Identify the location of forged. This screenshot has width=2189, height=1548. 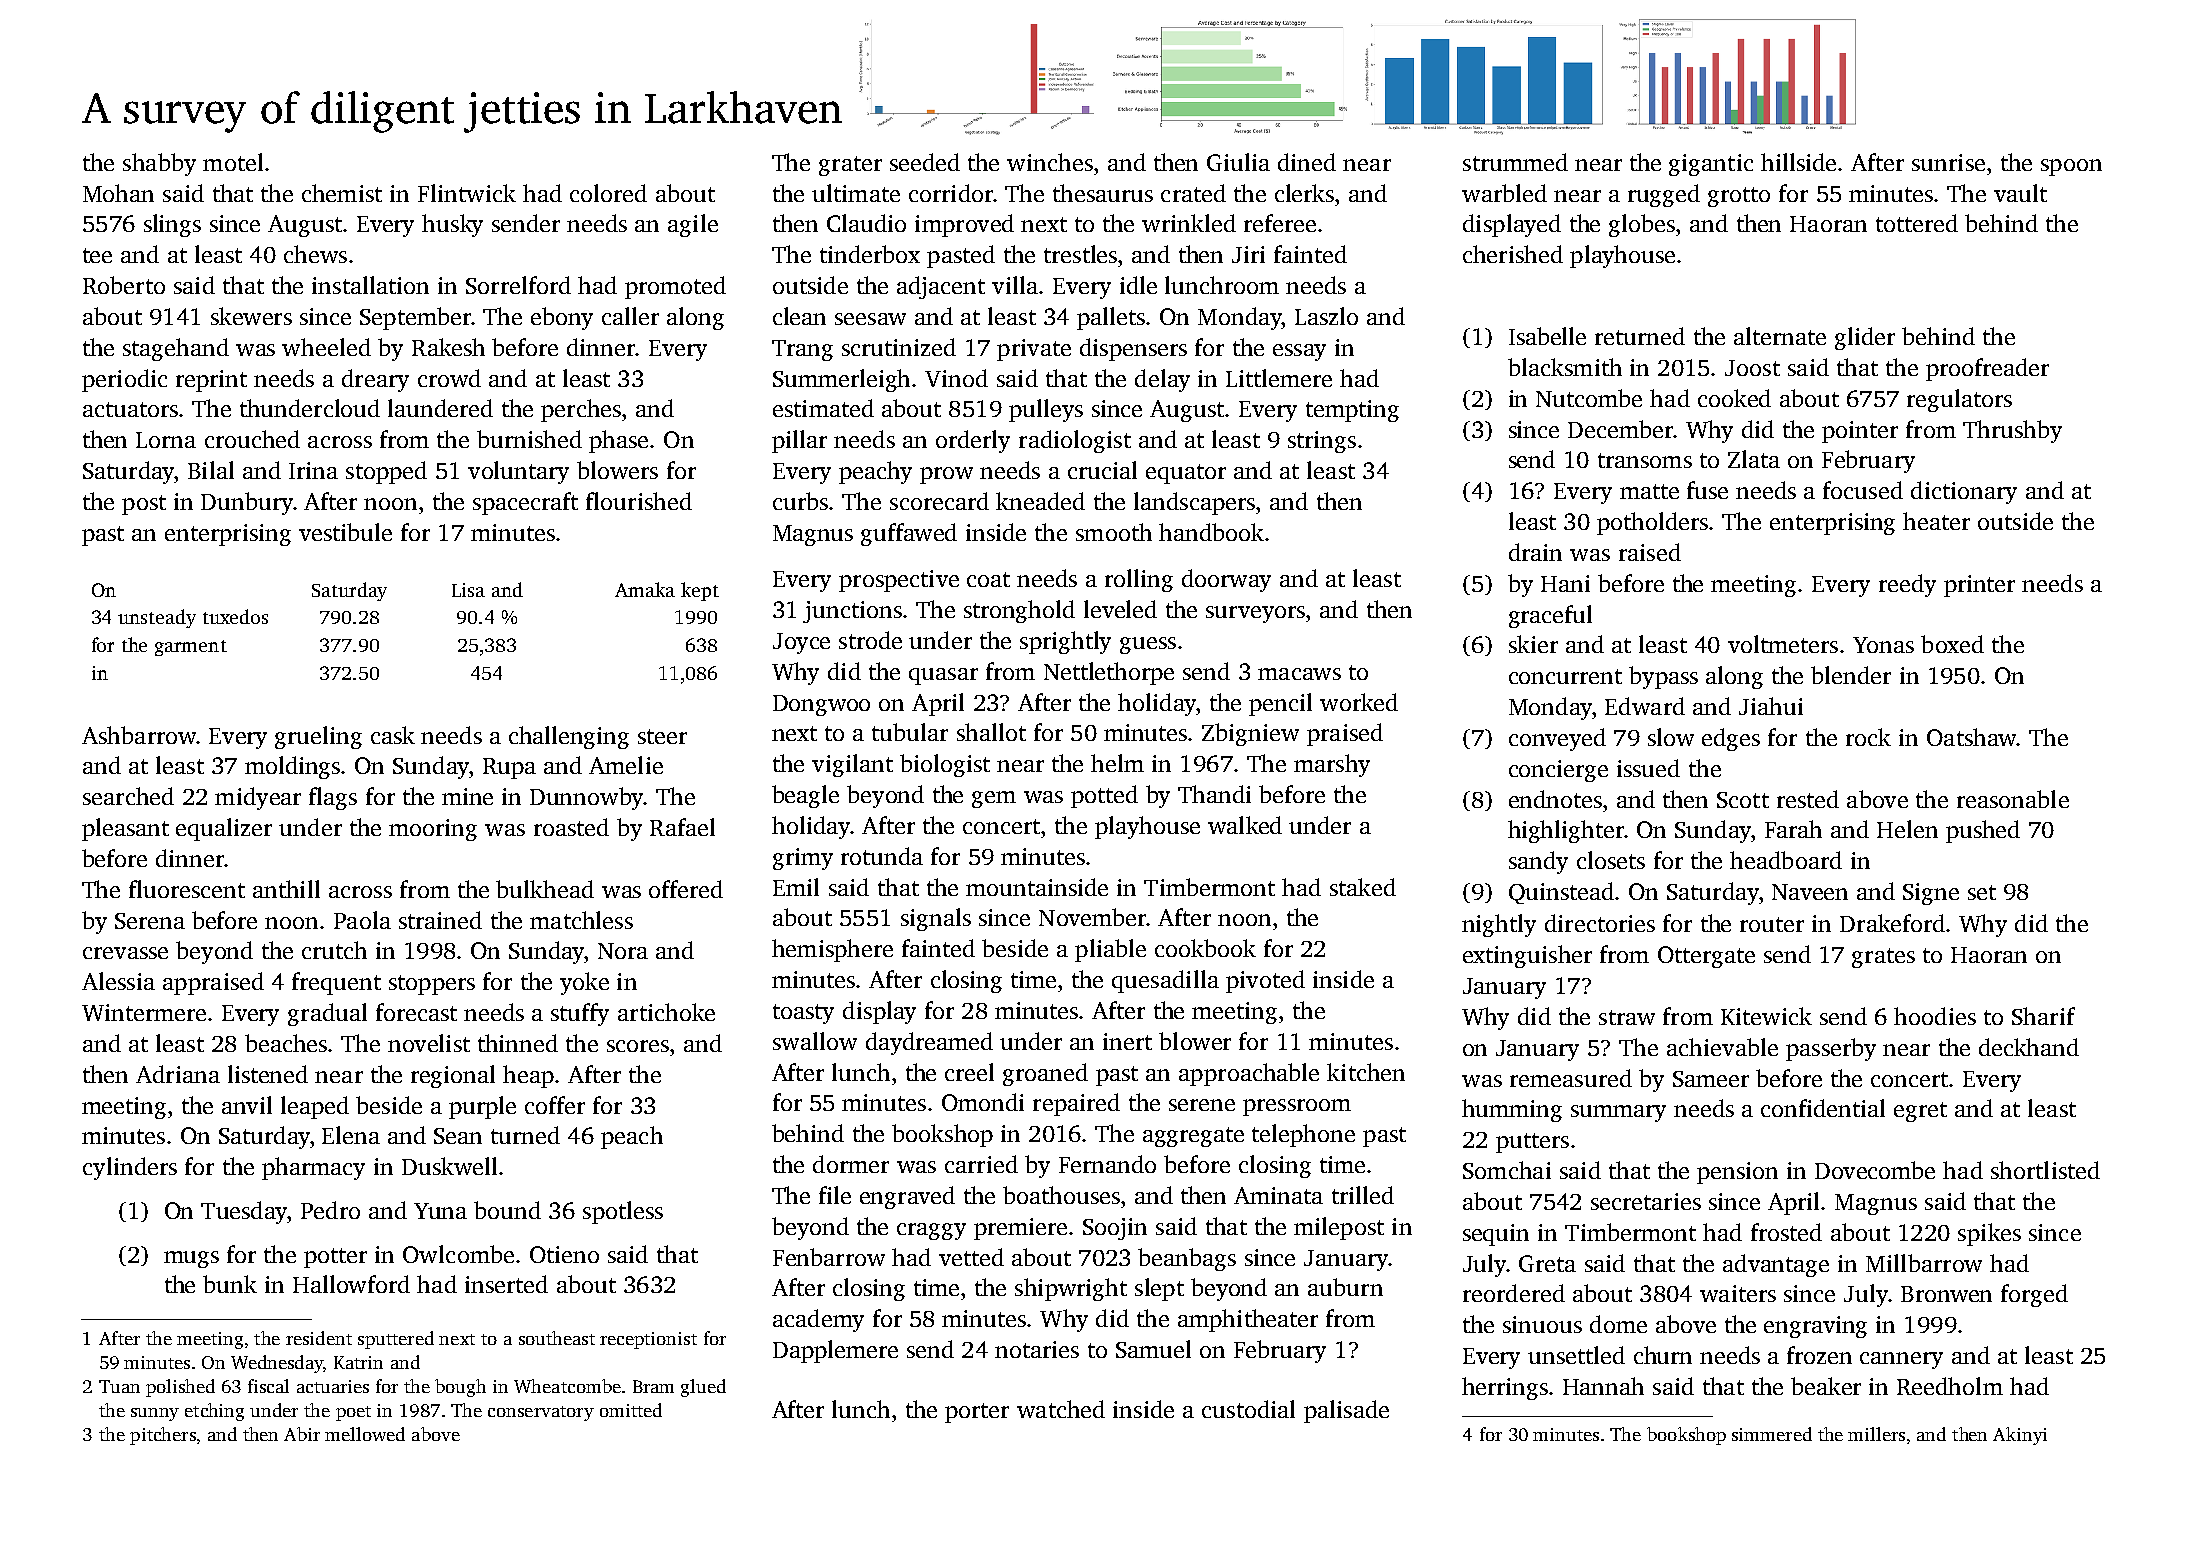
(2034, 1295).
